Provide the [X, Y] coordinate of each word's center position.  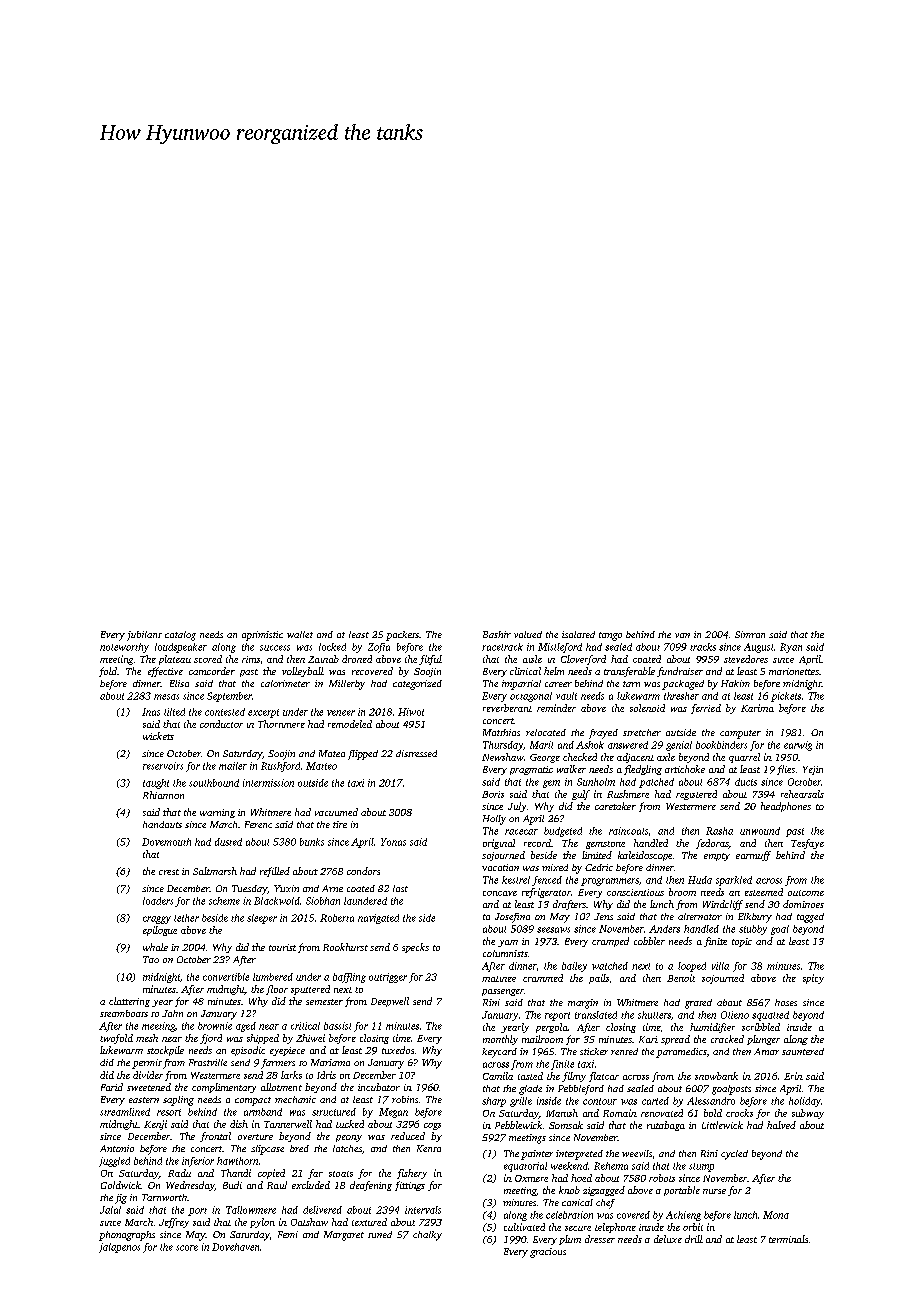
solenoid [647, 708]
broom [682, 892]
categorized [417, 685]
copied [271, 1174]
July [517, 807]
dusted [228, 842]
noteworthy [124, 648]
